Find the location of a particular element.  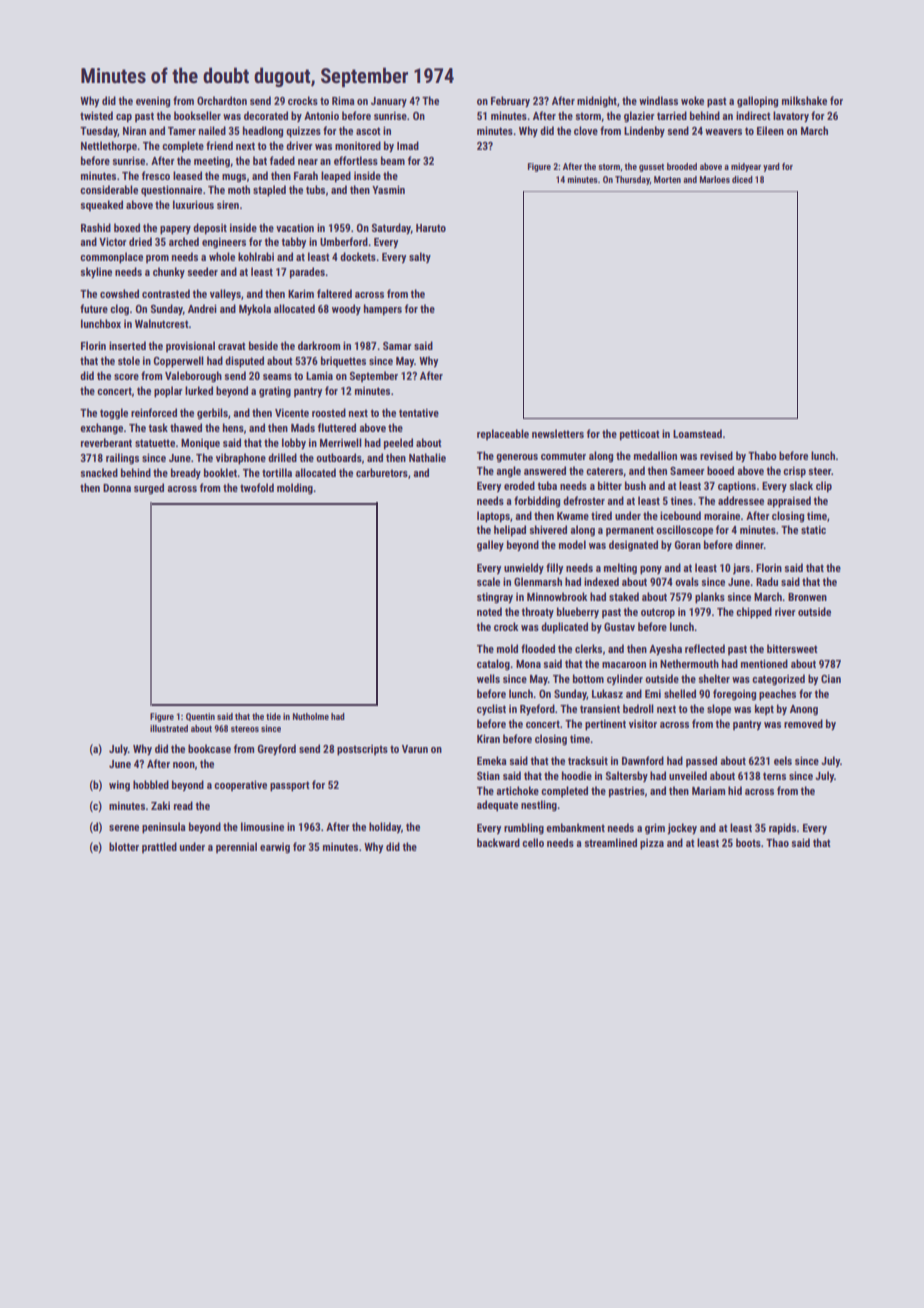

Loamstead is located at coordinates (697, 433).
